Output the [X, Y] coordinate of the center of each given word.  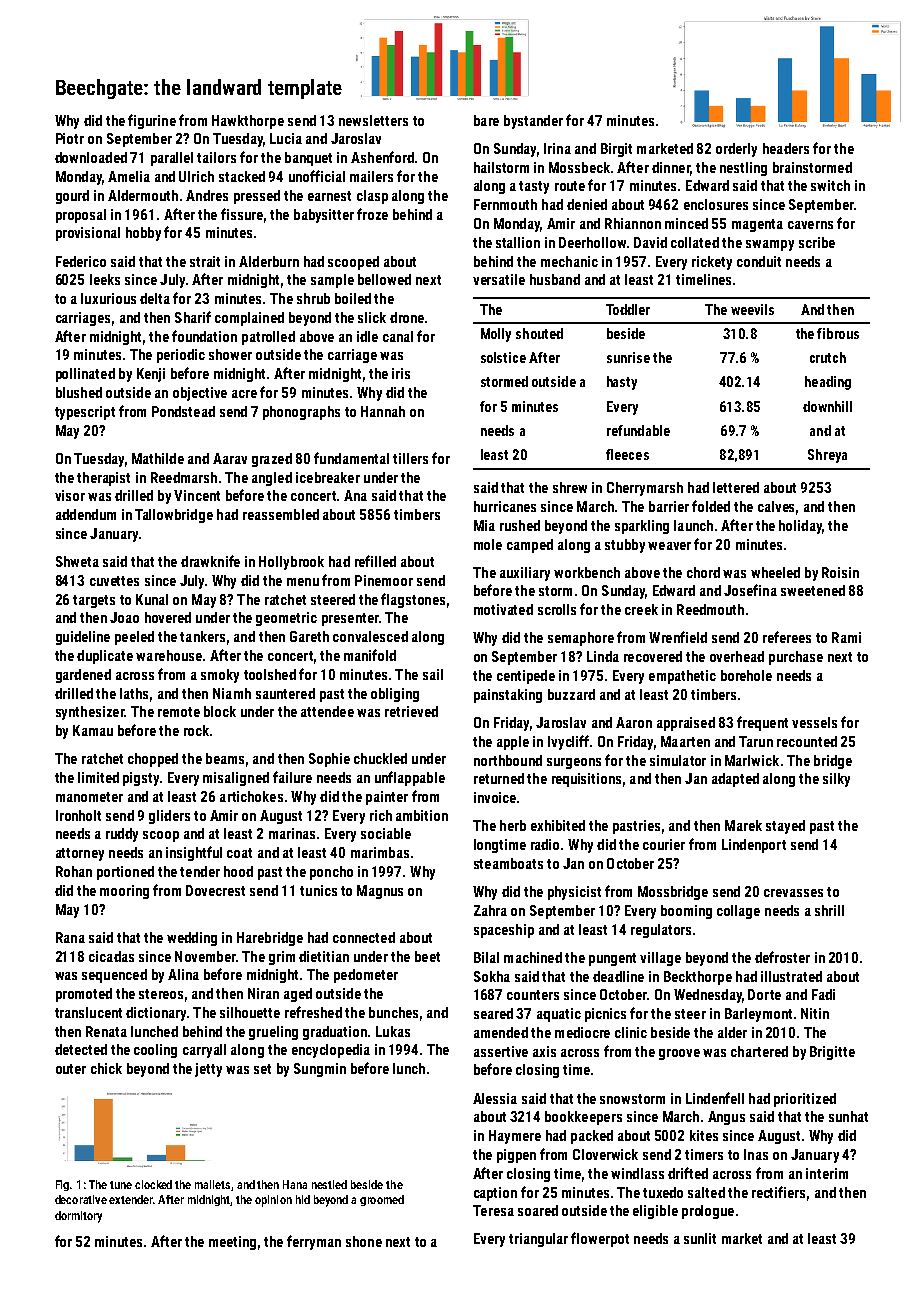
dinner [671, 167]
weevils [752, 309]
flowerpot [600, 1239]
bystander [533, 122]
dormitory [78, 1217]
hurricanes [505, 506]
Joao [124, 617]
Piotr [70, 138]
